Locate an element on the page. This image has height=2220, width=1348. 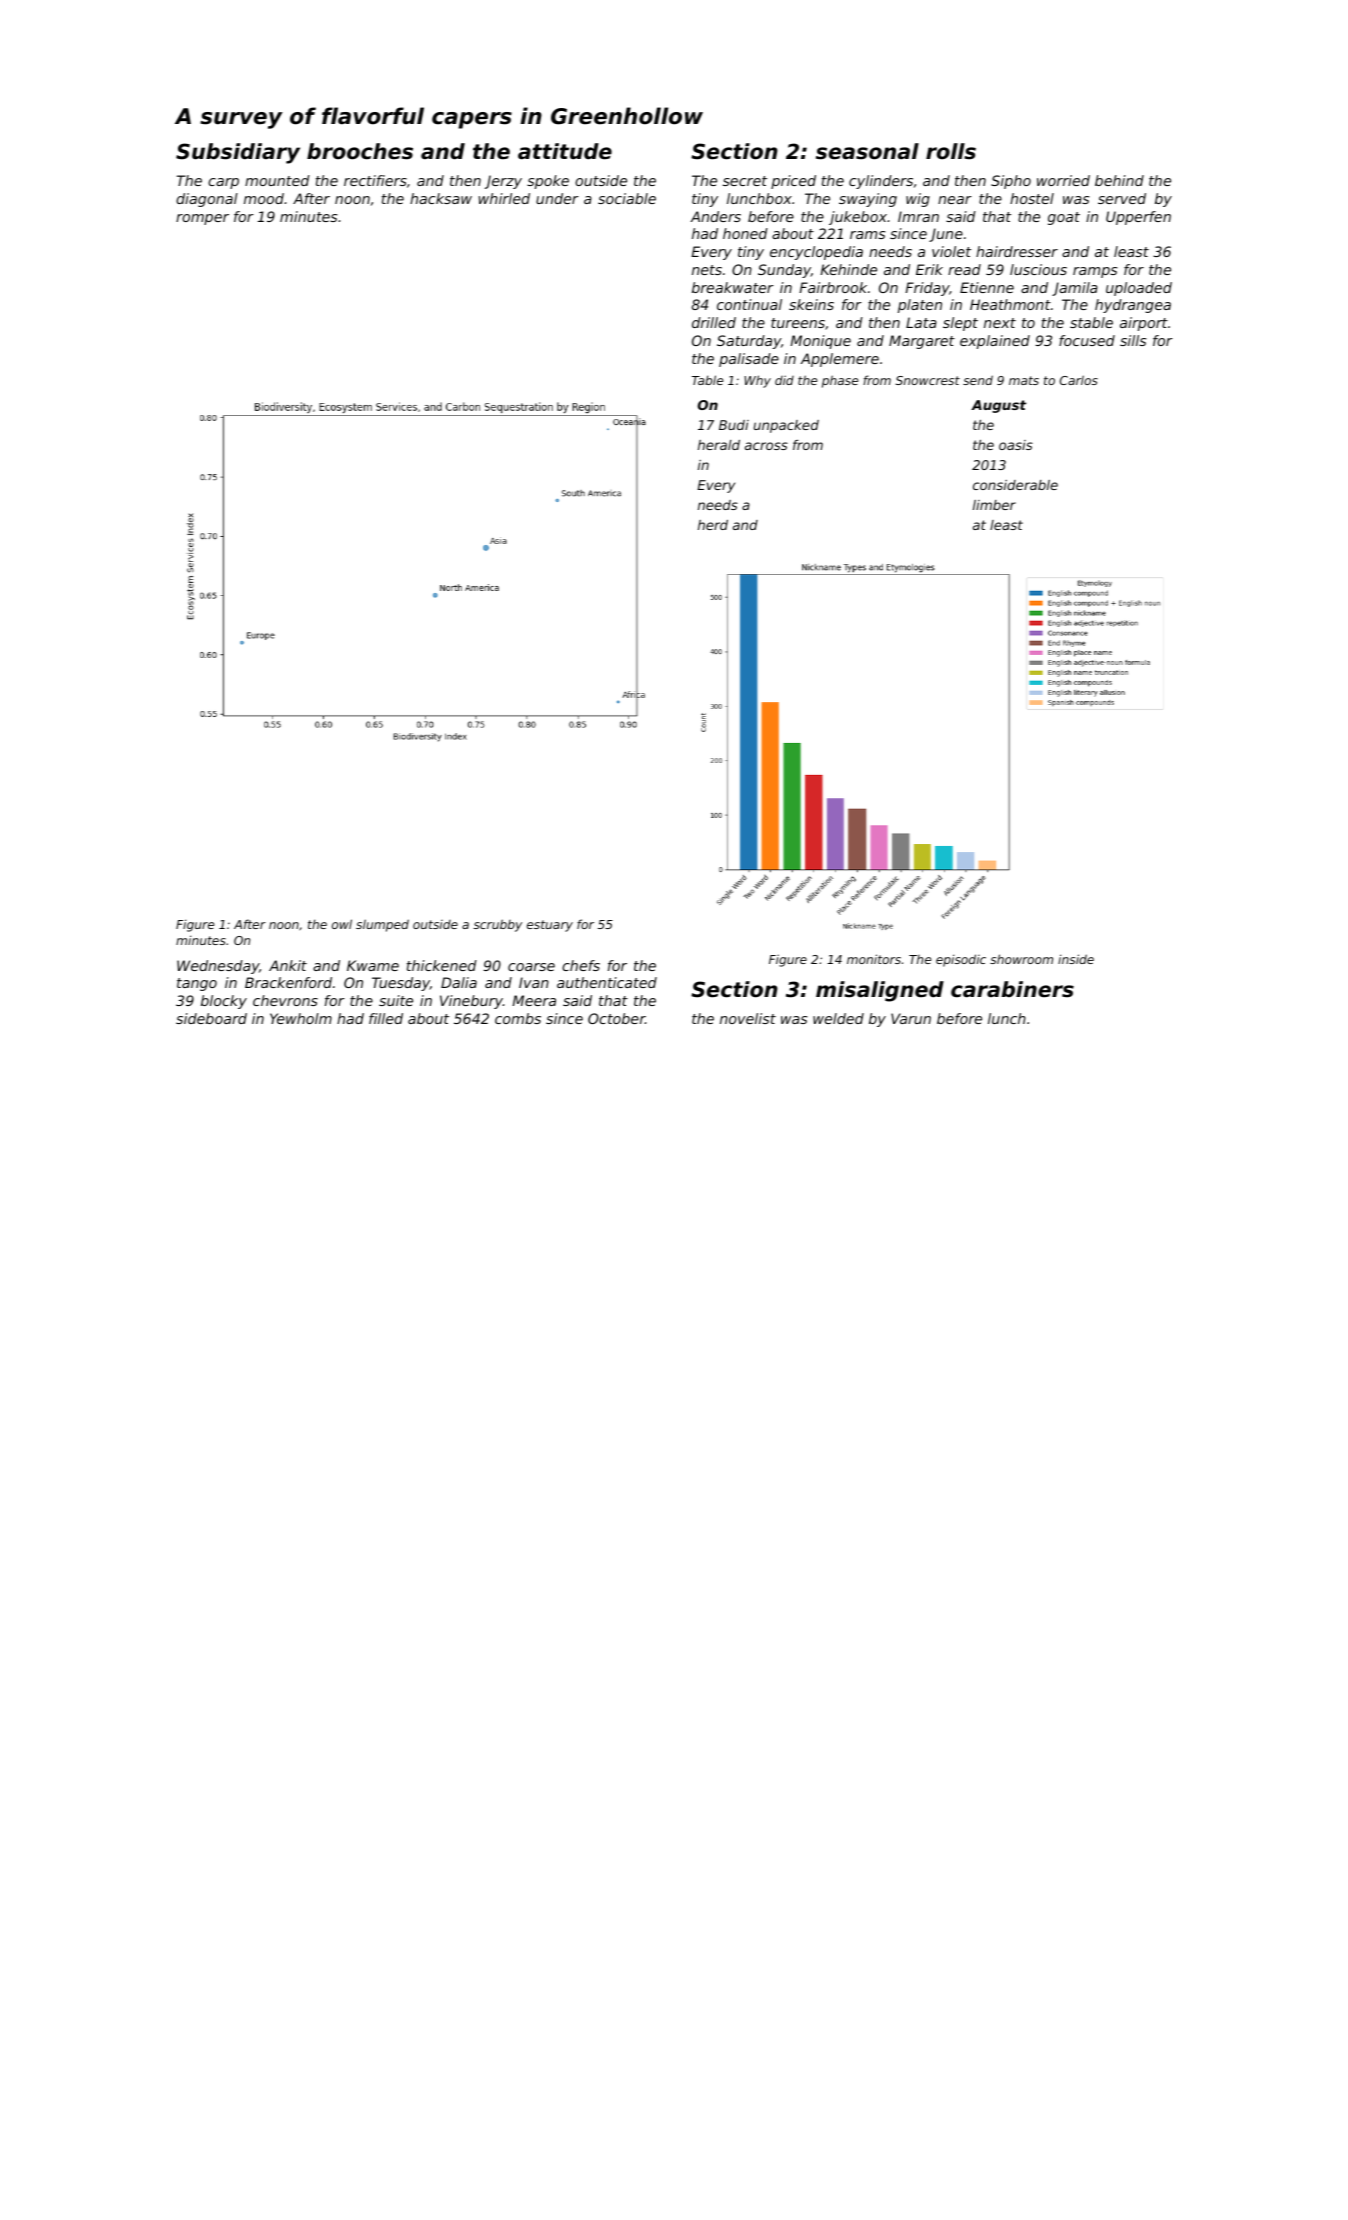
mats is located at coordinates (1024, 380).
